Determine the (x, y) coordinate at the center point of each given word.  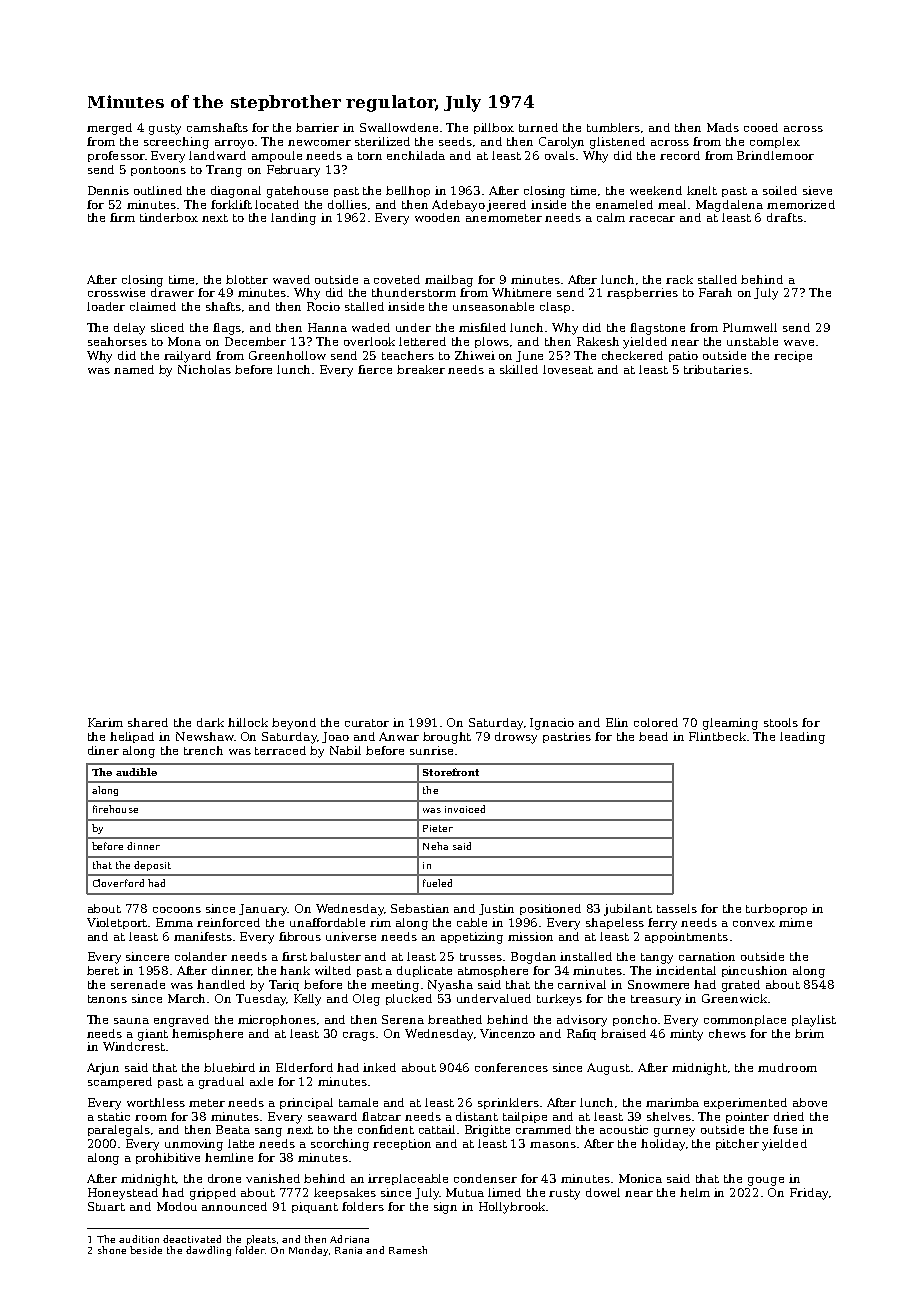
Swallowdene (399, 127)
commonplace (745, 1020)
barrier (317, 127)
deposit (152, 866)
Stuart (106, 1206)
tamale (358, 1102)
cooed (761, 127)
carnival (582, 984)
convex (754, 924)
